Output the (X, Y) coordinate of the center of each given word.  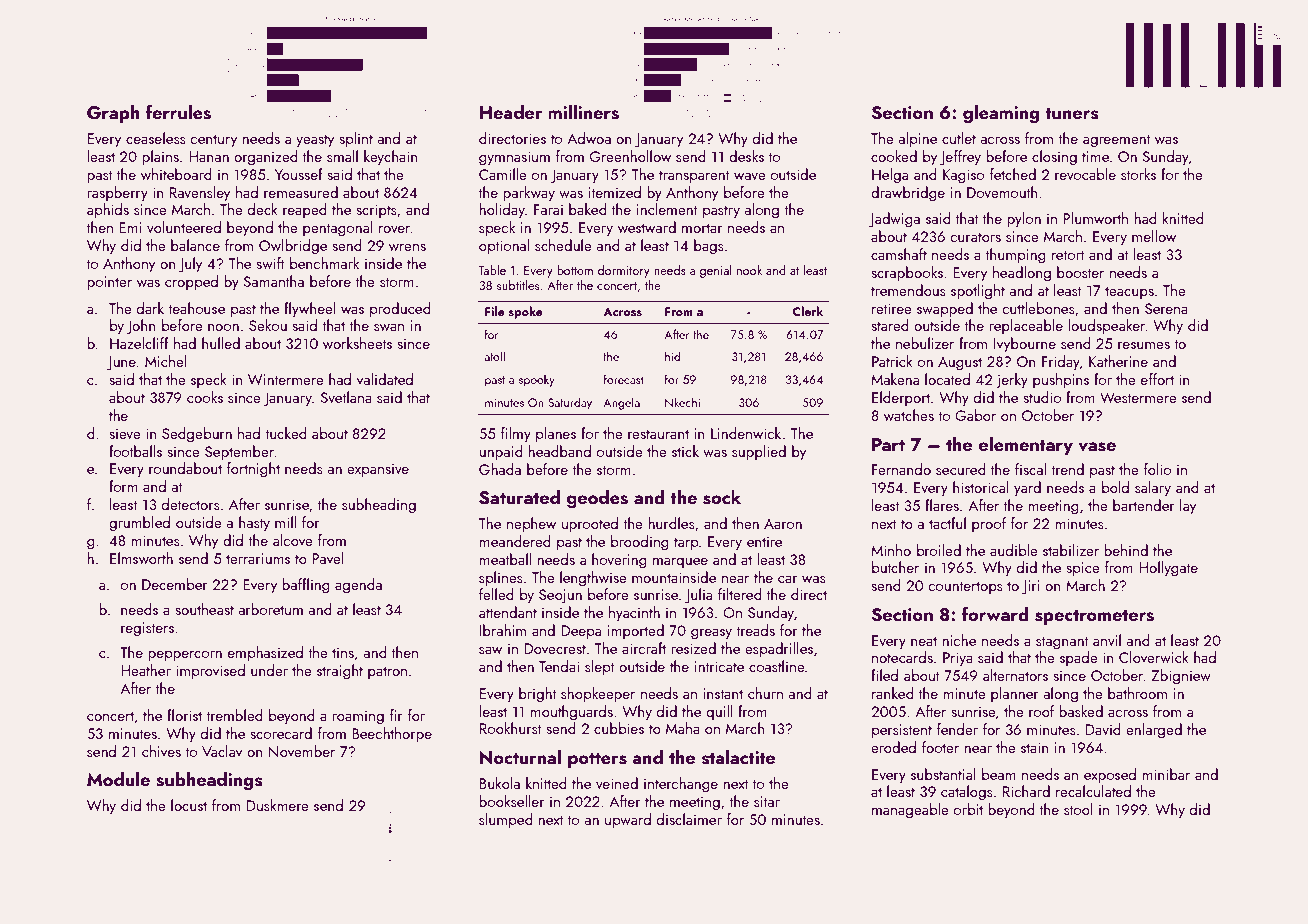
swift (270, 263)
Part (888, 444)
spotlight (978, 292)
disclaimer (689, 819)
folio (1157, 469)
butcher (895, 567)
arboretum (270, 609)
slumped (506, 820)
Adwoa (589, 138)
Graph (113, 114)
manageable (910, 811)
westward (647, 227)
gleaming (1001, 114)
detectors (191, 504)
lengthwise (593, 579)
